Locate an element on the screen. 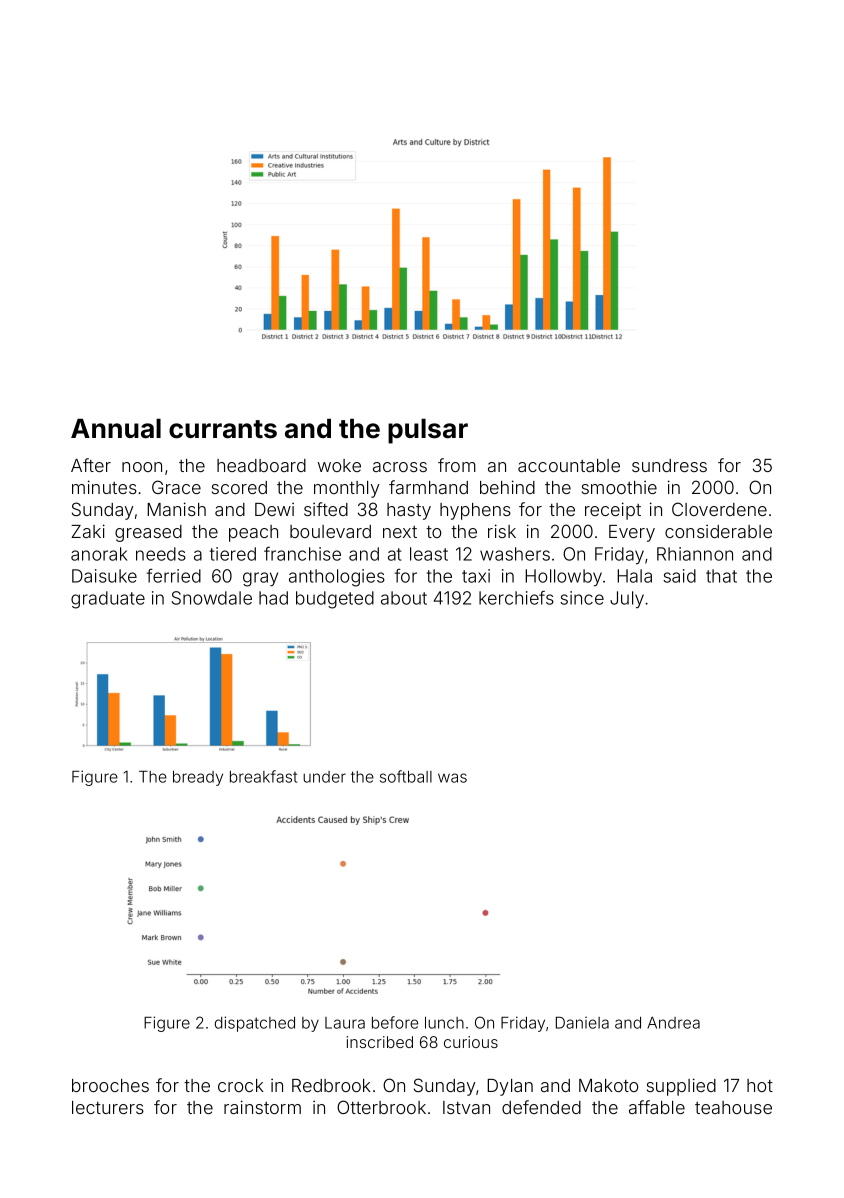 The width and height of the screenshot is (844, 1198). softball is located at coordinates (406, 776).
